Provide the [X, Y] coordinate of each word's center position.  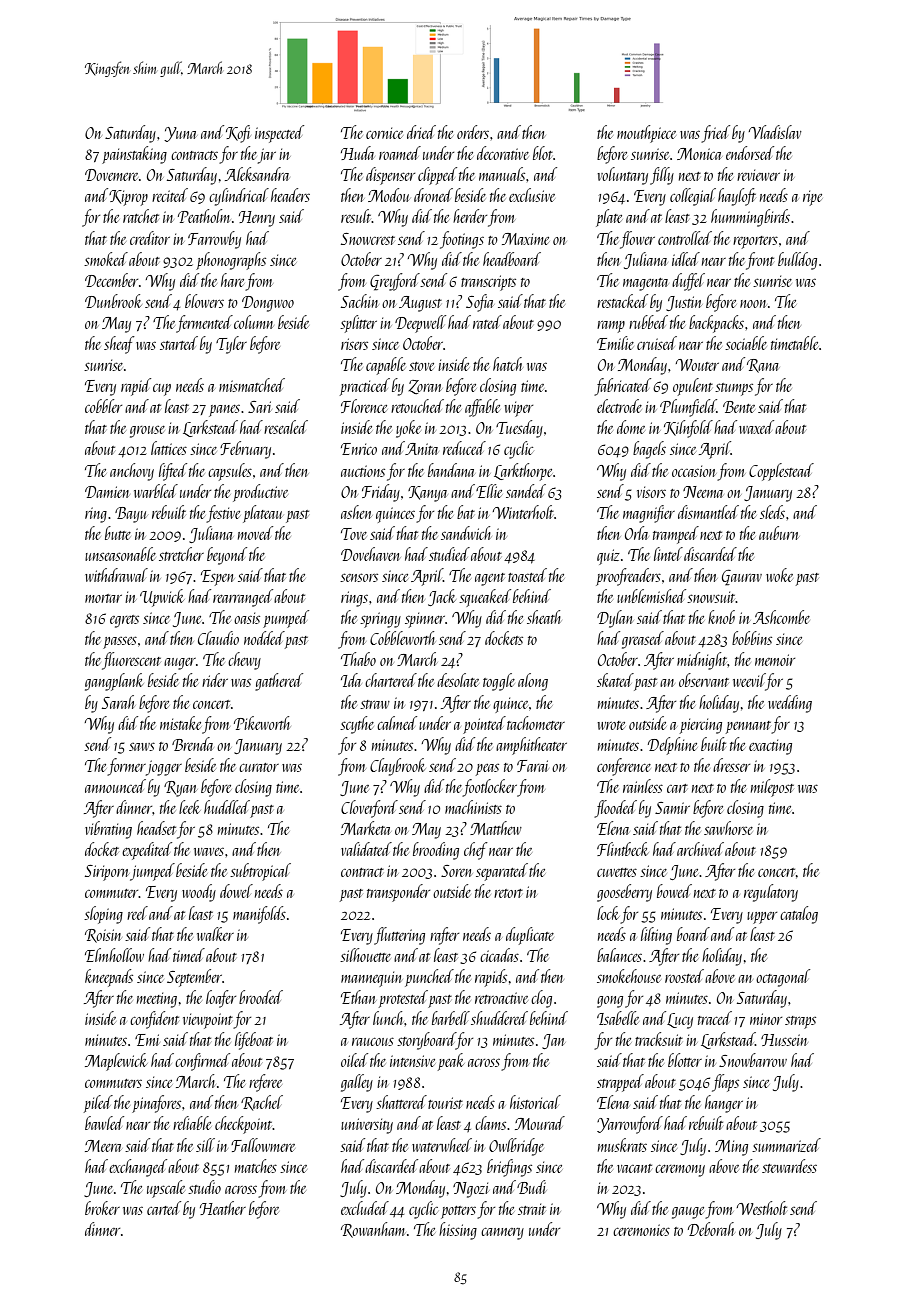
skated [615, 680]
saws [142, 746]
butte [118, 533]
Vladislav [775, 132]
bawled [104, 1123]
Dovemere [111, 175]
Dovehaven [370, 554]
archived [700, 849]
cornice [384, 133]
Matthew [496, 828]
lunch [389, 1018]
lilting [656, 936]
